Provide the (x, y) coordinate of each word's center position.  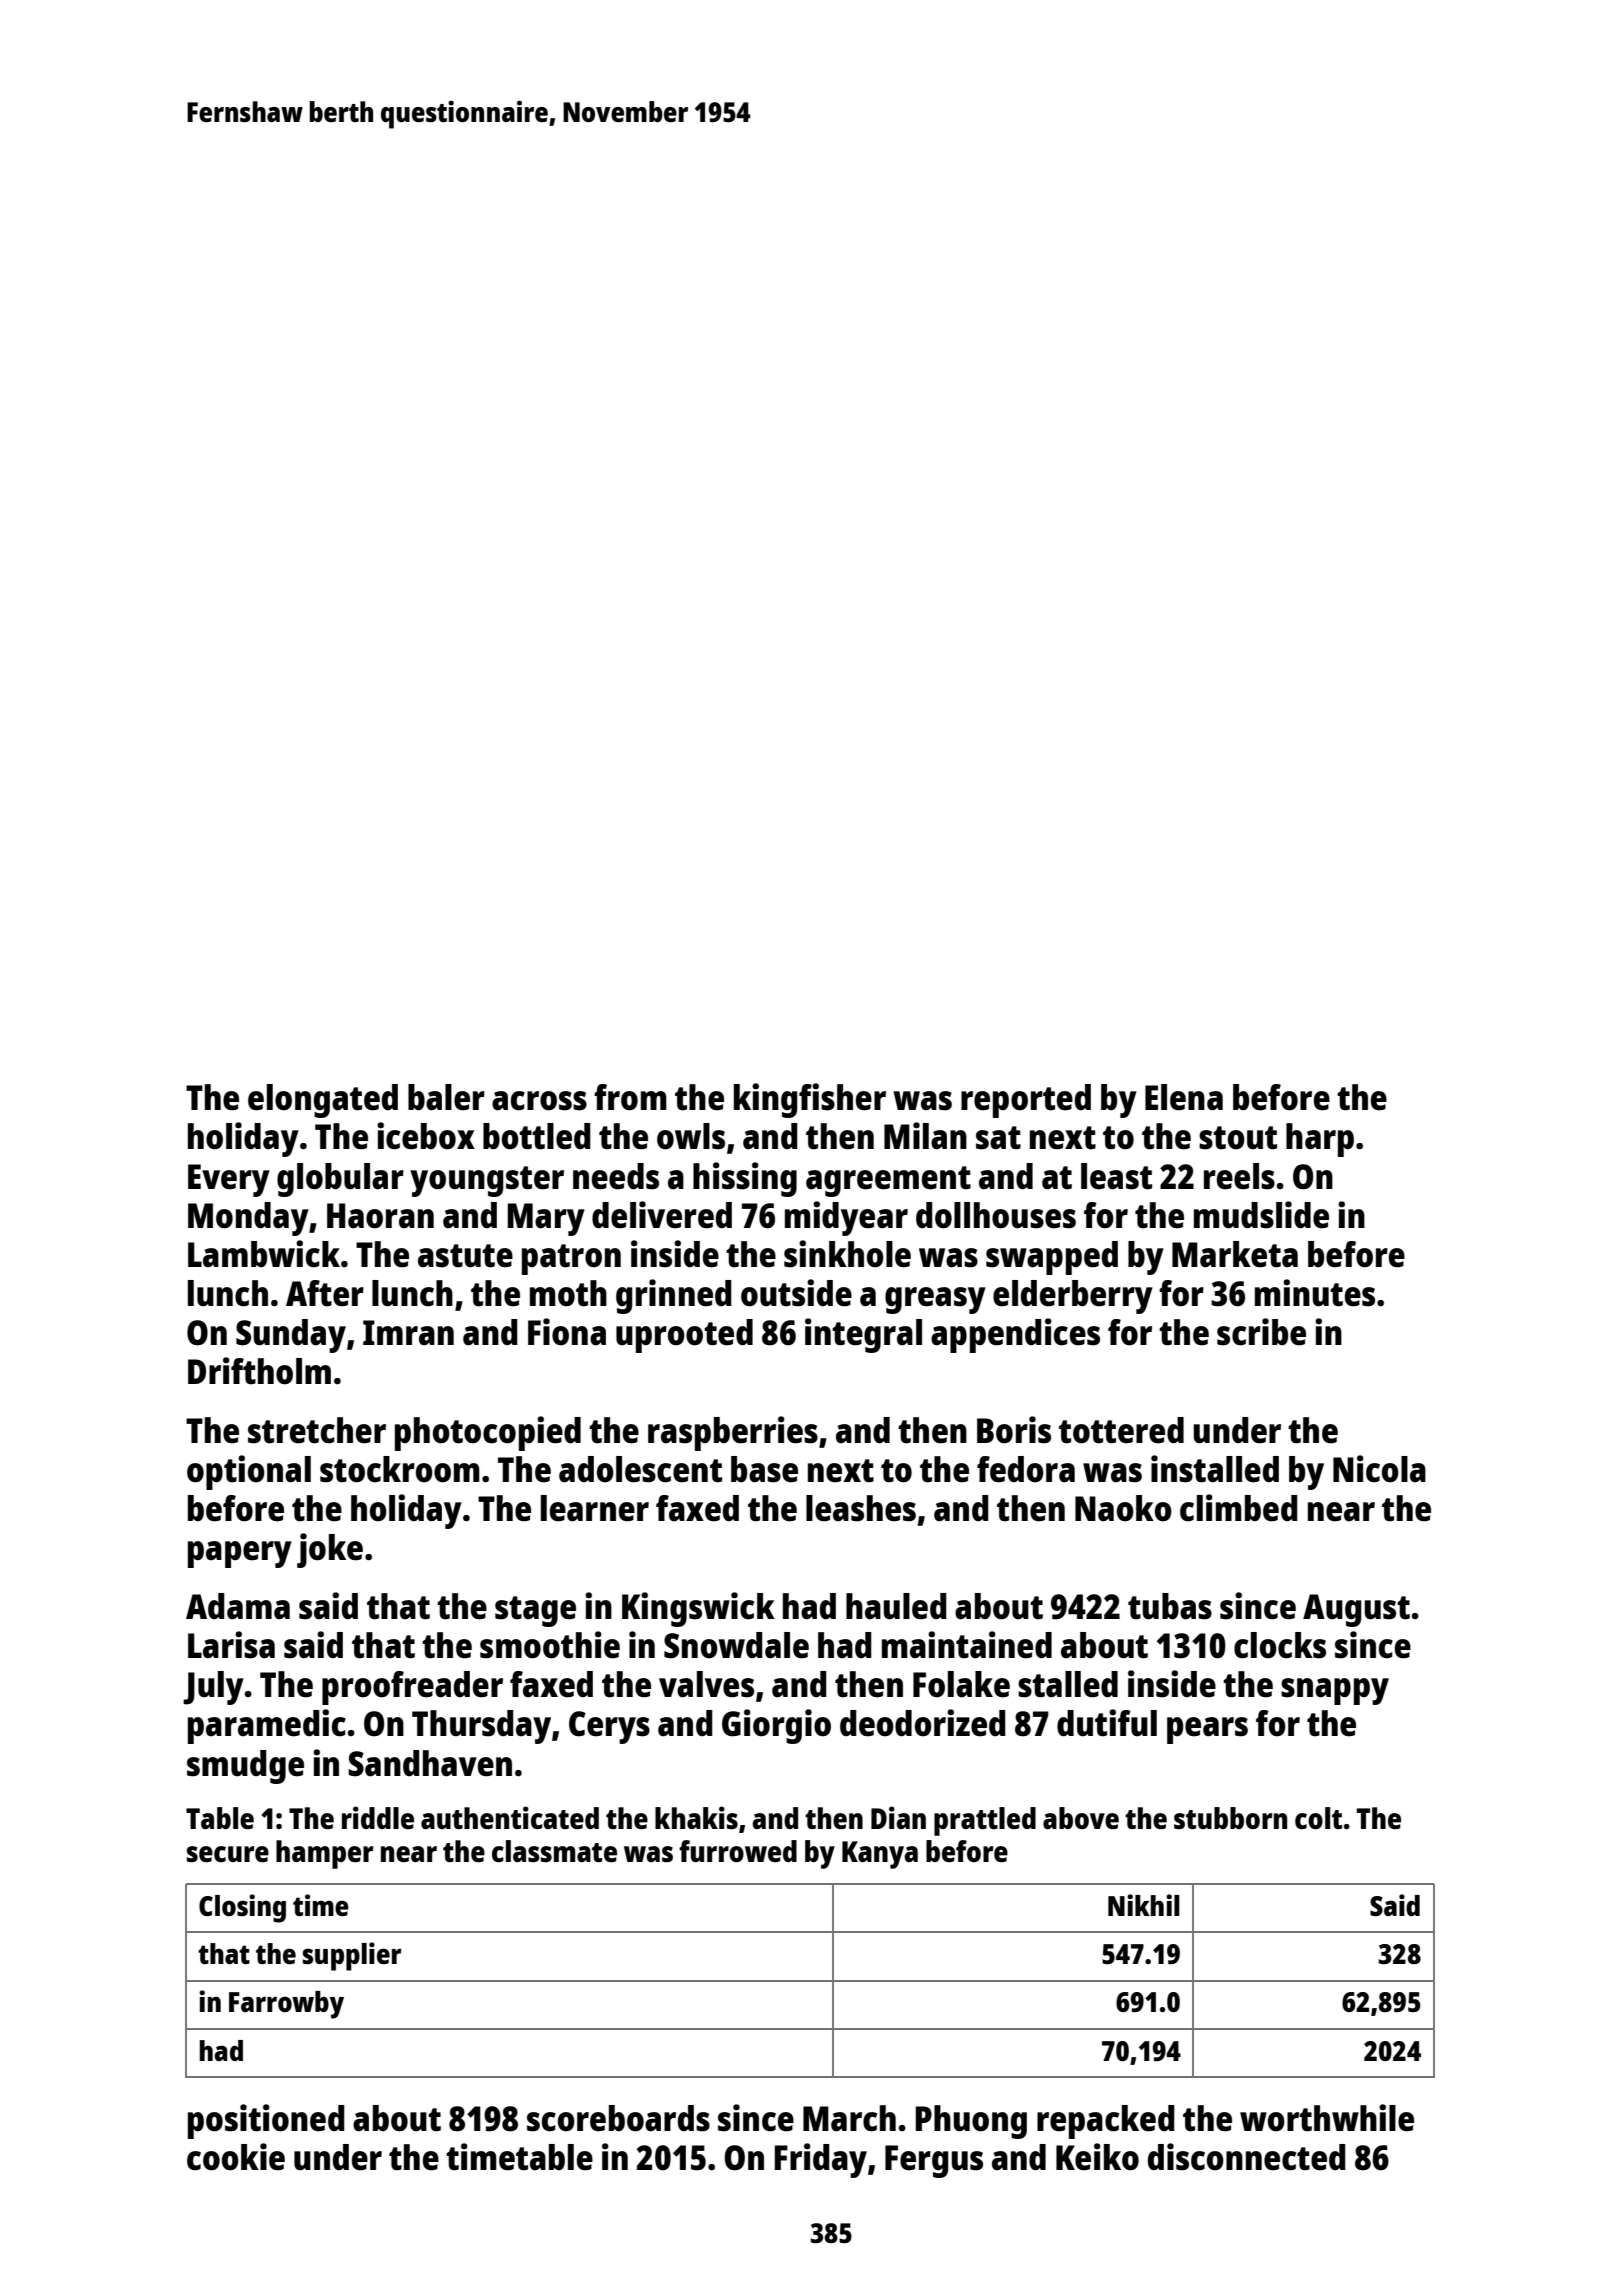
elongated (323, 1101)
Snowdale (736, 1645)
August (1356, 1610)
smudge (245, 1767)
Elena (1184, 1097)
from (630, 1097)
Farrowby (286, 2005)
